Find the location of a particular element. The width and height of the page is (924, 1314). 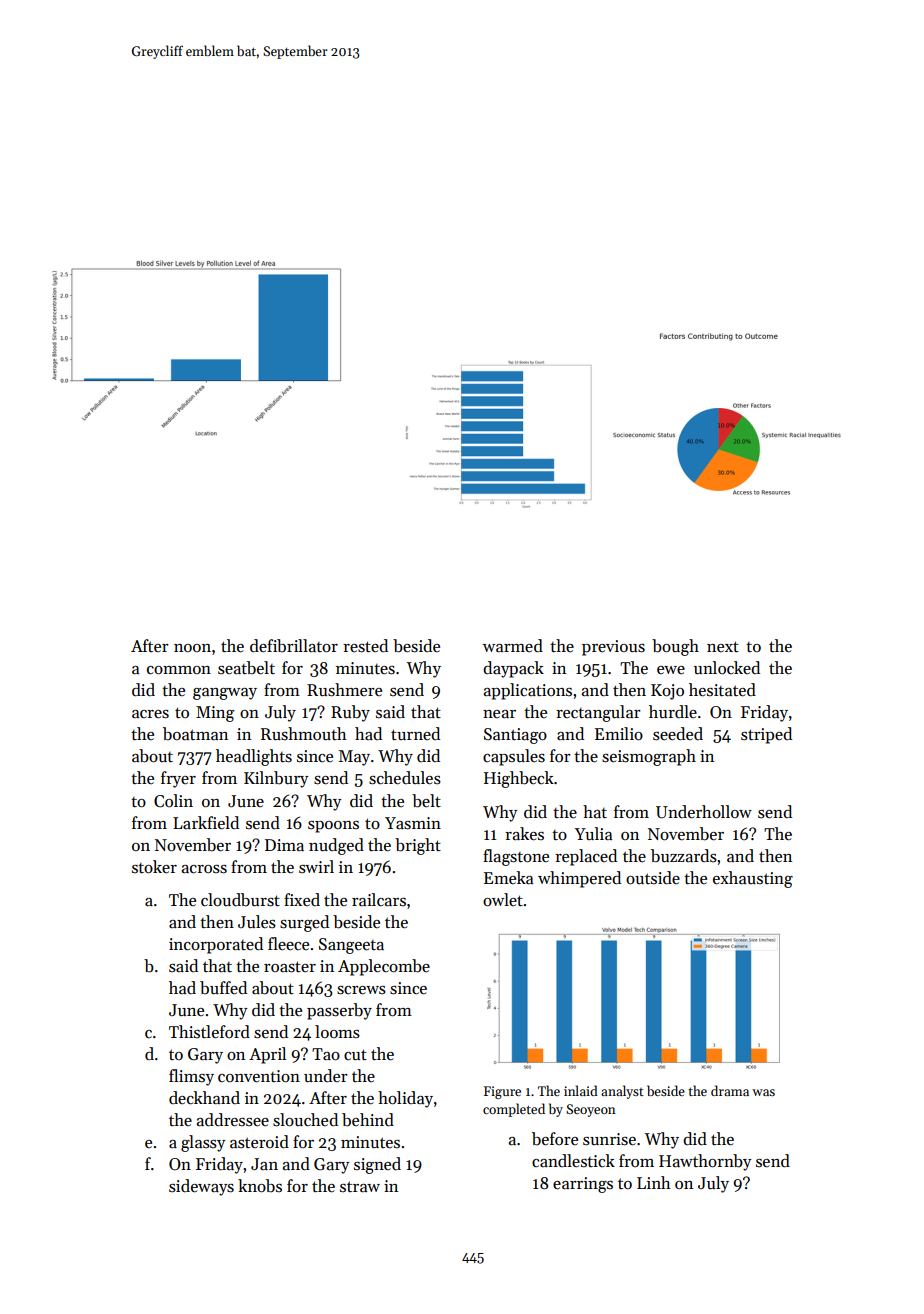

warmed is located at coordinates (513, 646).
